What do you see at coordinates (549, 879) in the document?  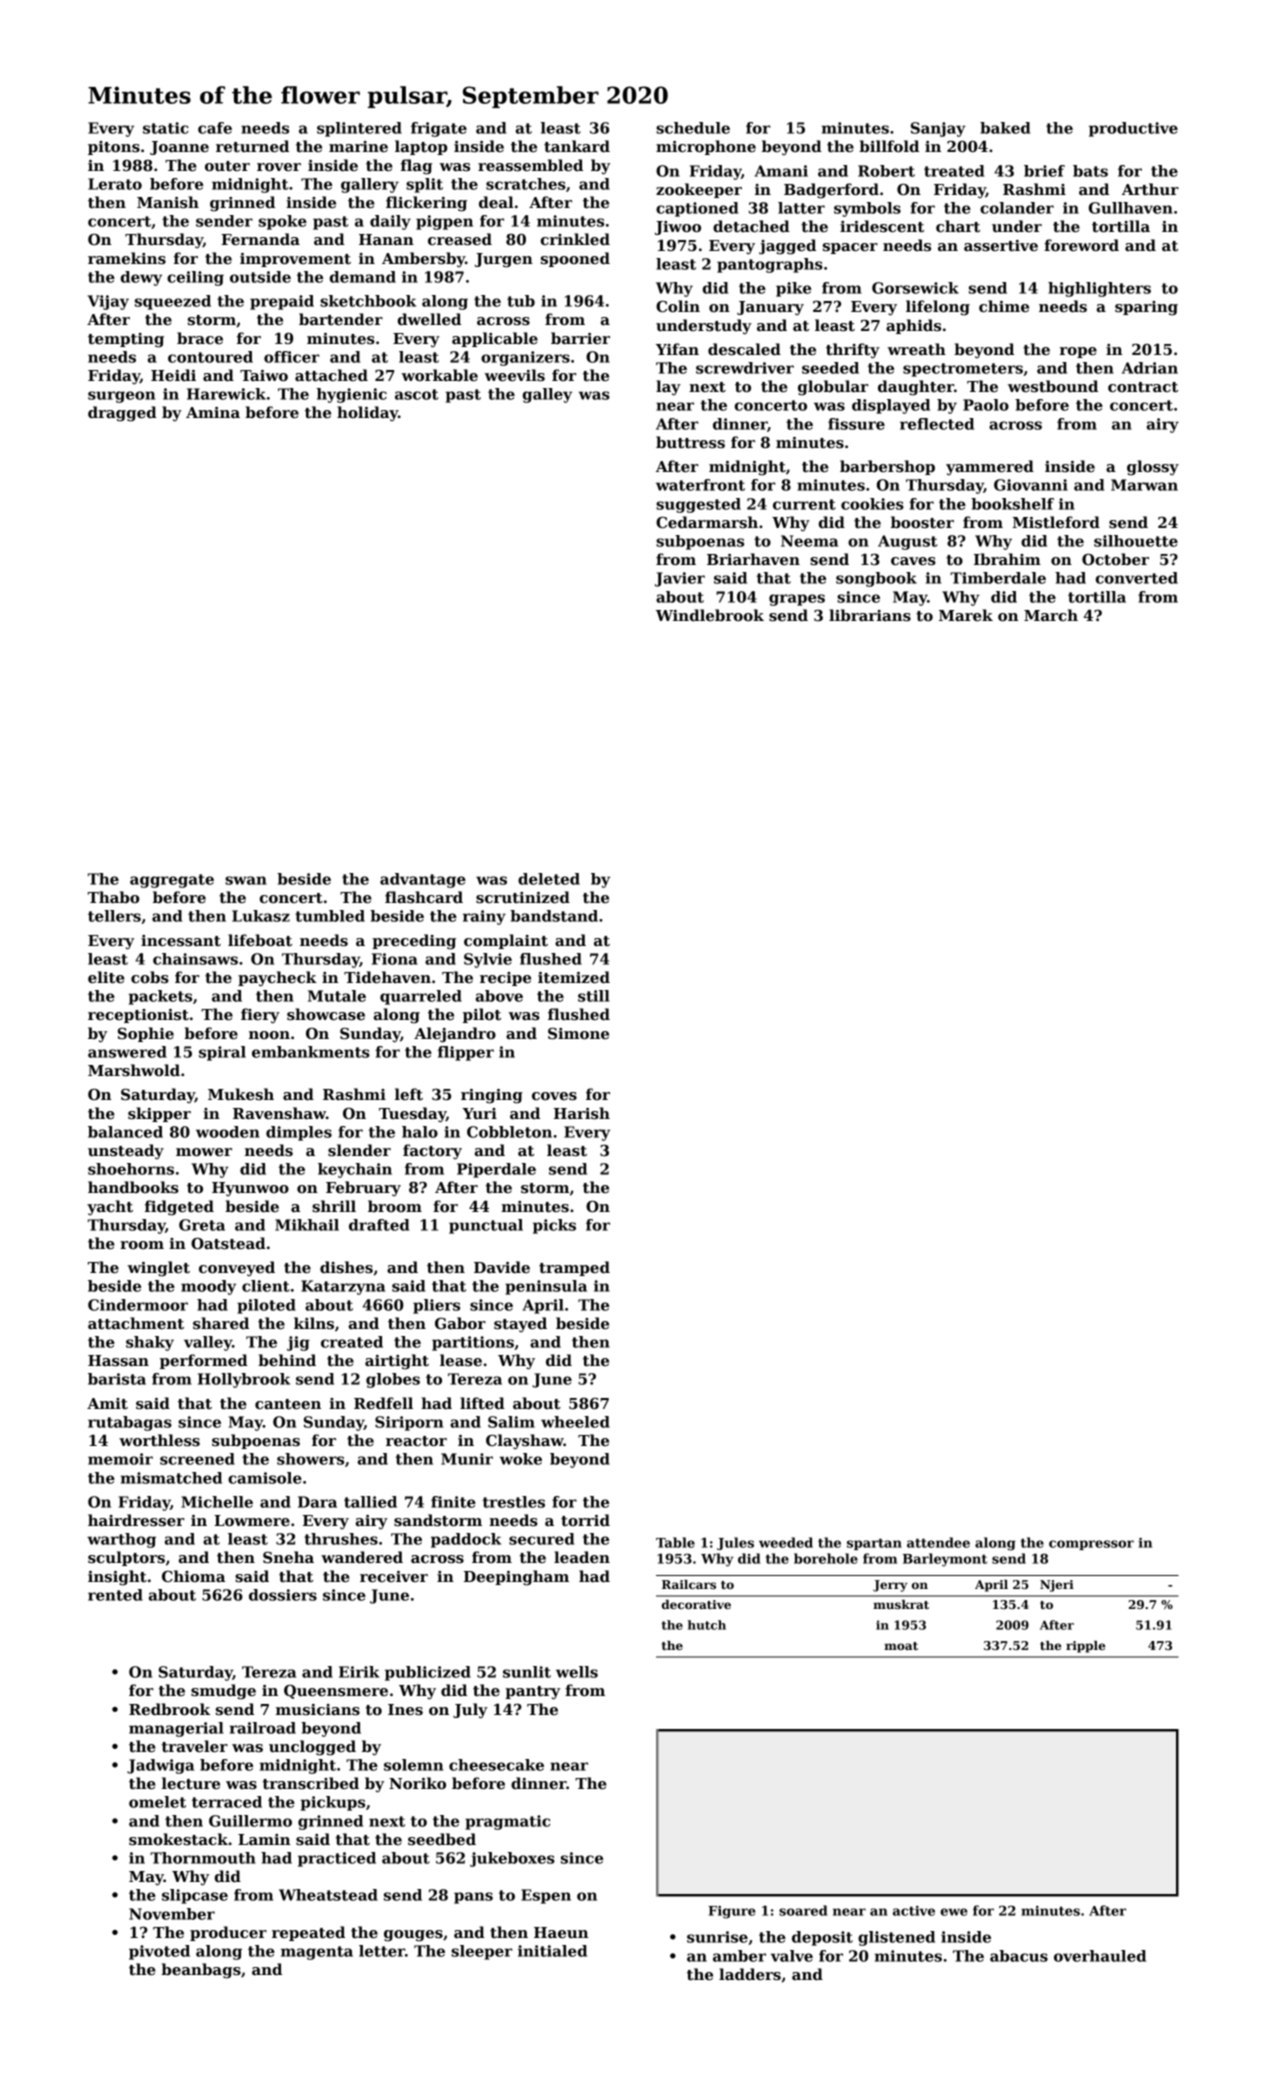 I see `deleted` at bounding box center [549, 879].
